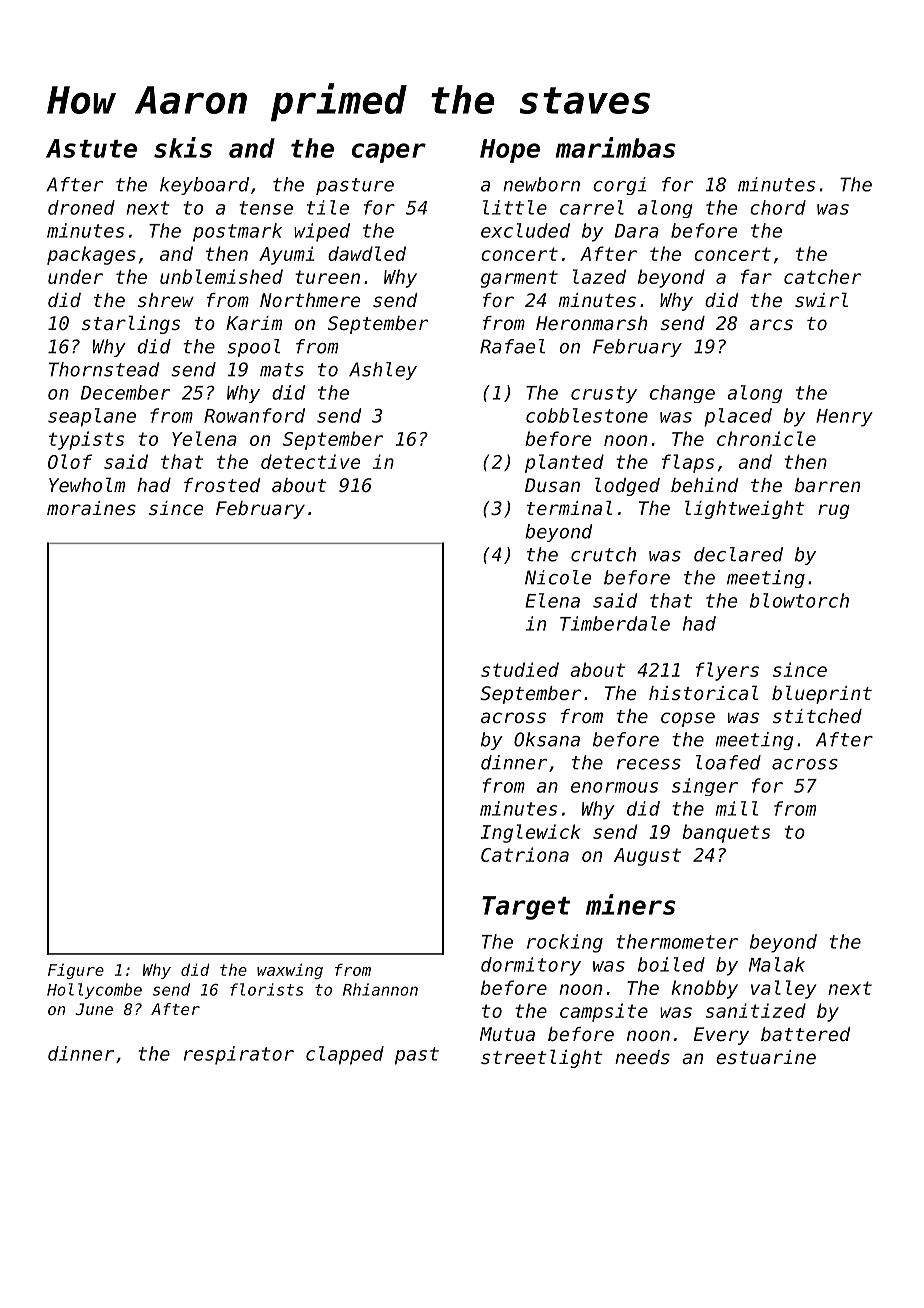 The height and width of the document is (1308, 924). What do you see at coordinates (345, 1055) in the document?
I see `clapped` at bounding box center [345, 1055].
